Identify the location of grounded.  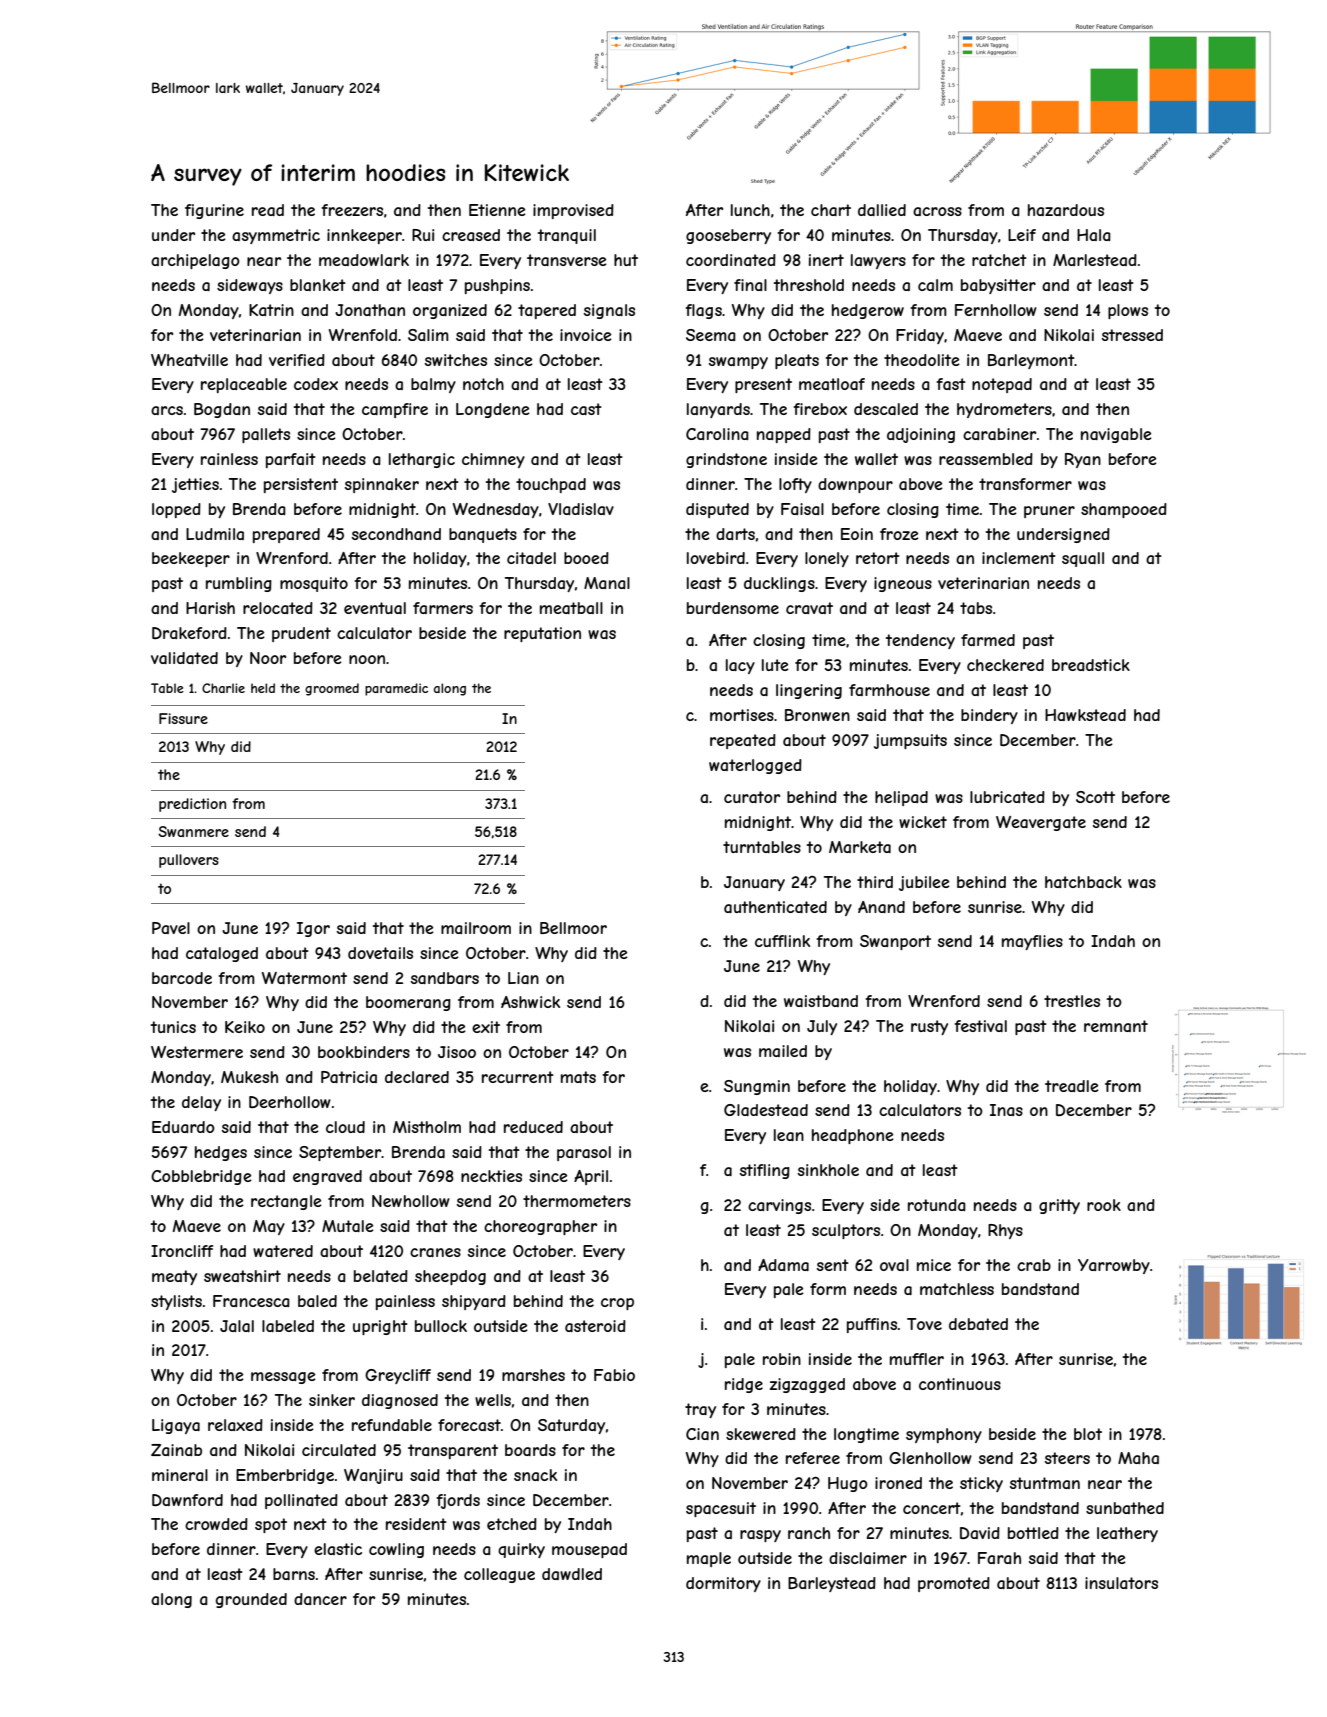
(251, 1600).
